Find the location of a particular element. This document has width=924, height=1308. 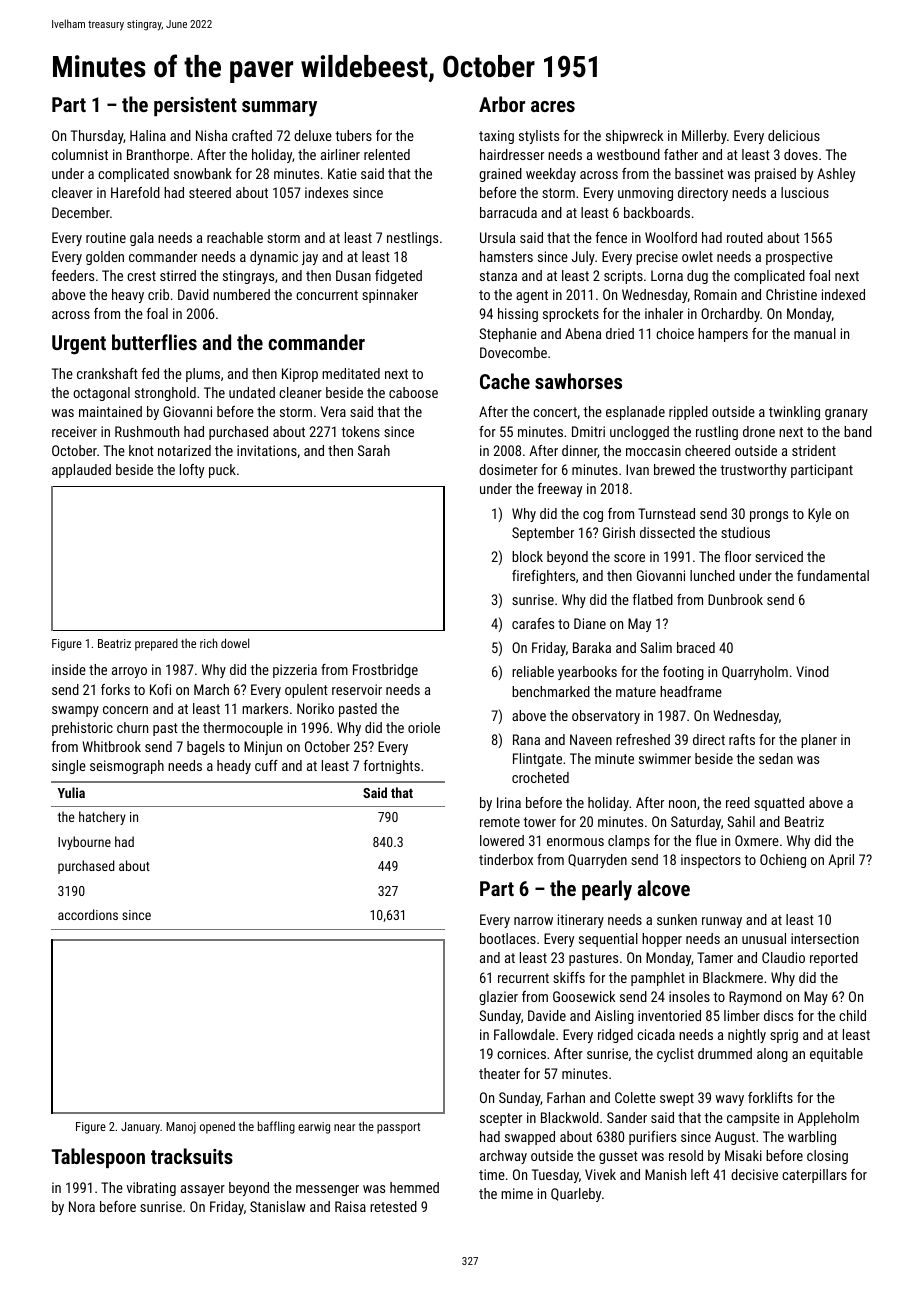

bootlaces is located at coordinates (508, 938).
